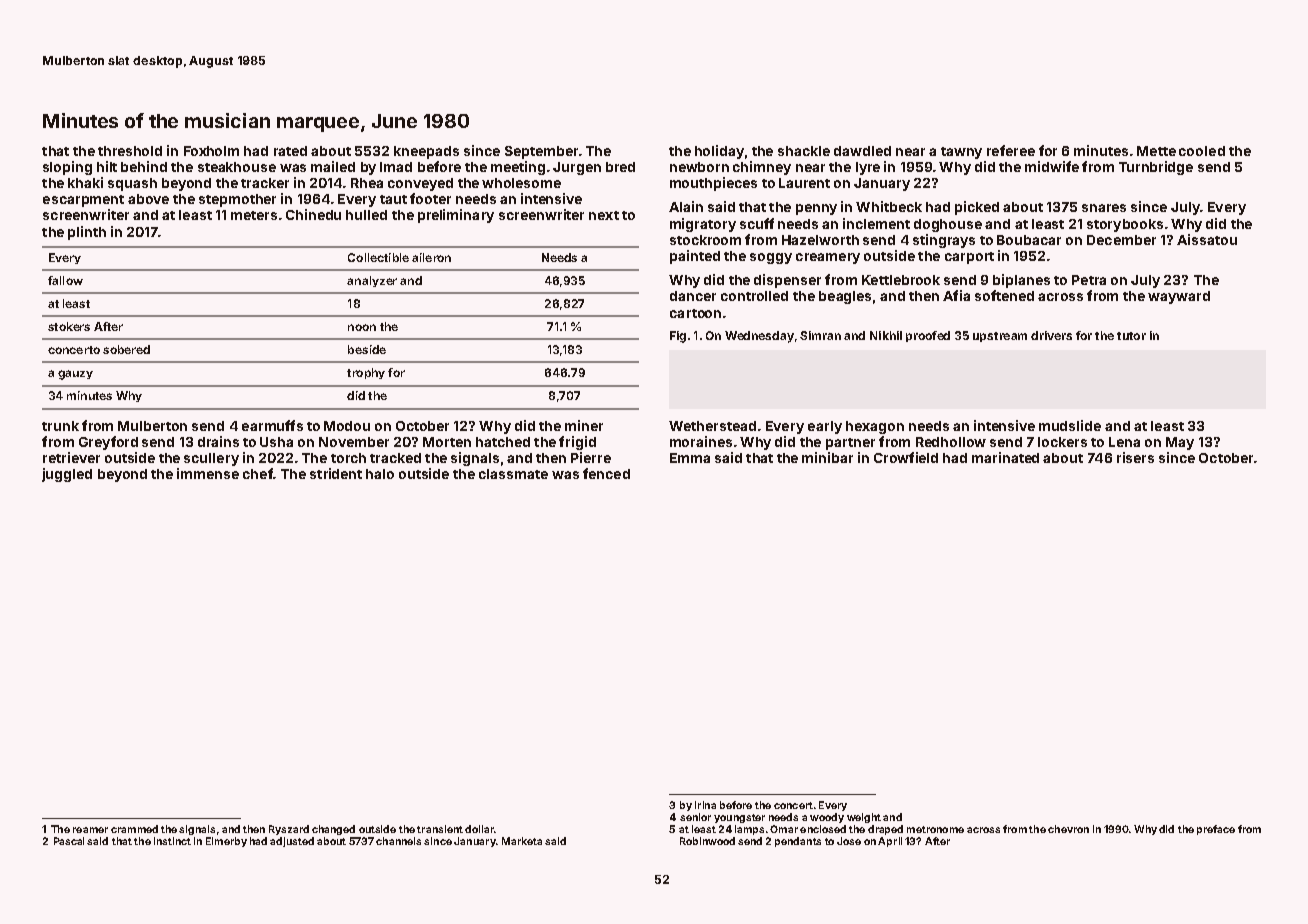 The height and width of the screenshot is (924, 1308). Describe the element at coordinates (862, 151) in the screenshot. I see `dawdled` at that location.
